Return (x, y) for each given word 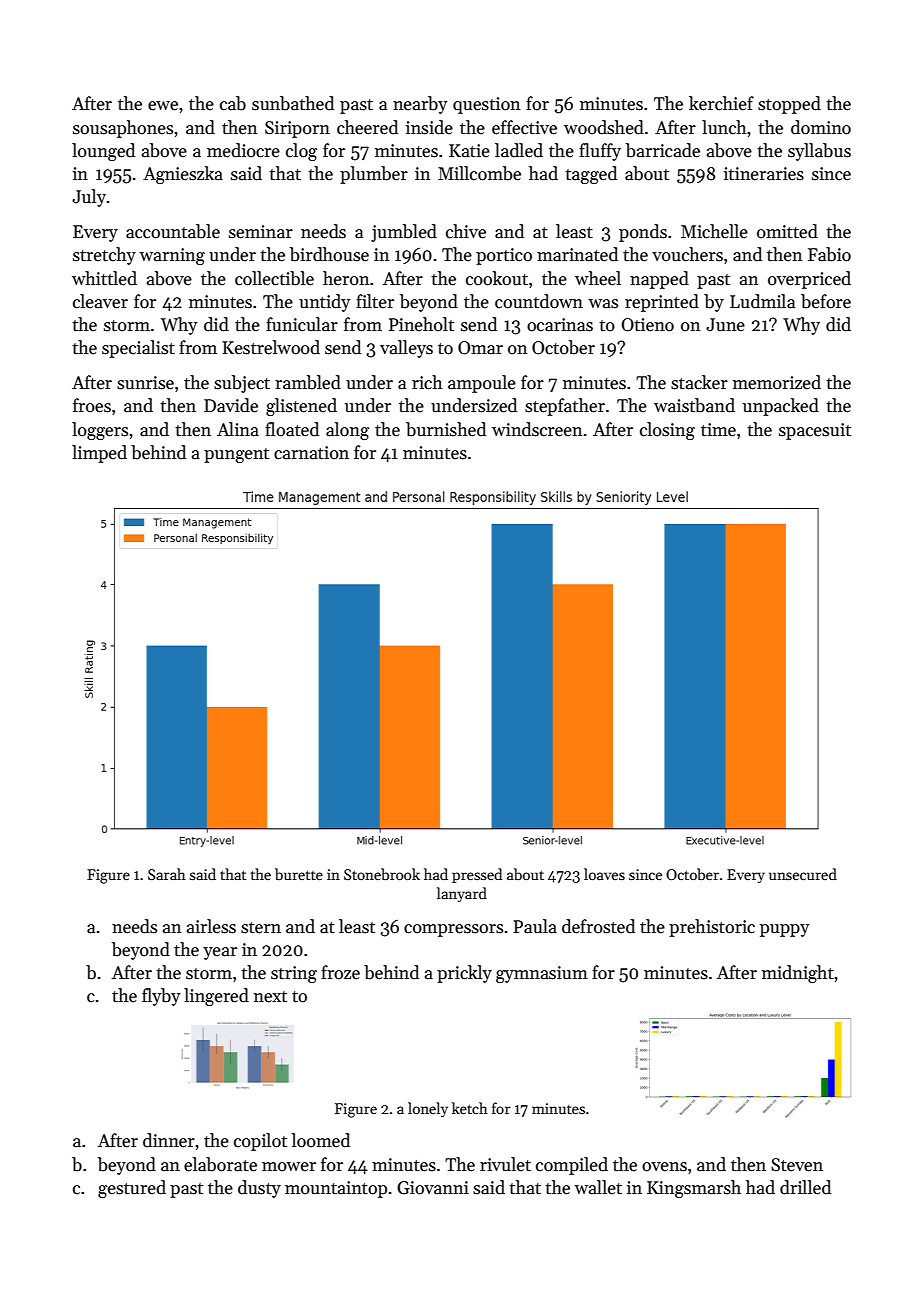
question (486, 105)
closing (667, 431)
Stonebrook (382, 874)
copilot (260, 1142)
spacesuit (815, 431)
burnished (446, 429)
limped (99, 454)
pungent (236, 455)
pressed (477, 875)
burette (299, 874)
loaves (604, 874)
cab (233, 103)
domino (821, 127)
